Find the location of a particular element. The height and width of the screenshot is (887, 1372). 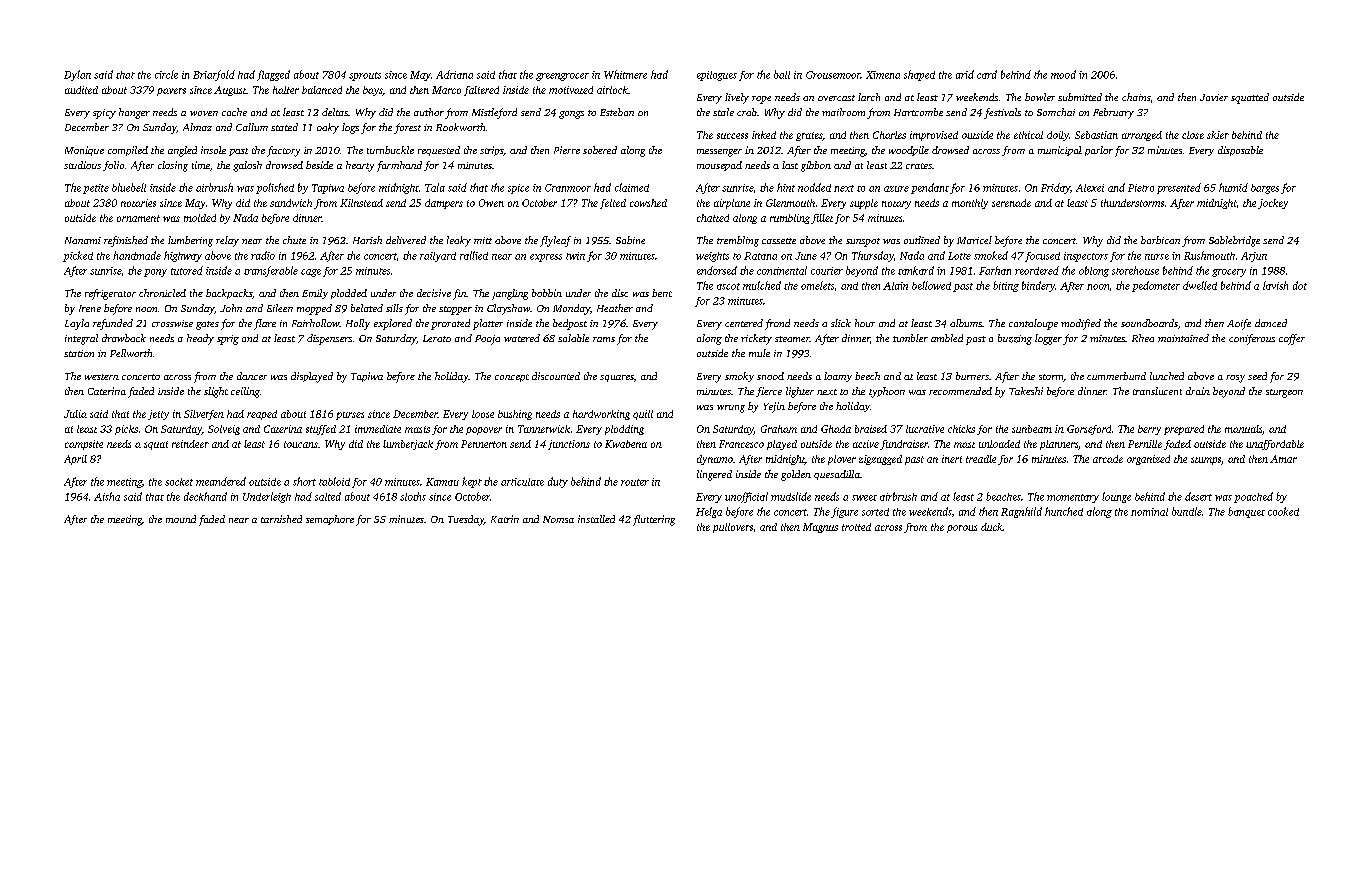

squares is located at coordinates (617, 378).
